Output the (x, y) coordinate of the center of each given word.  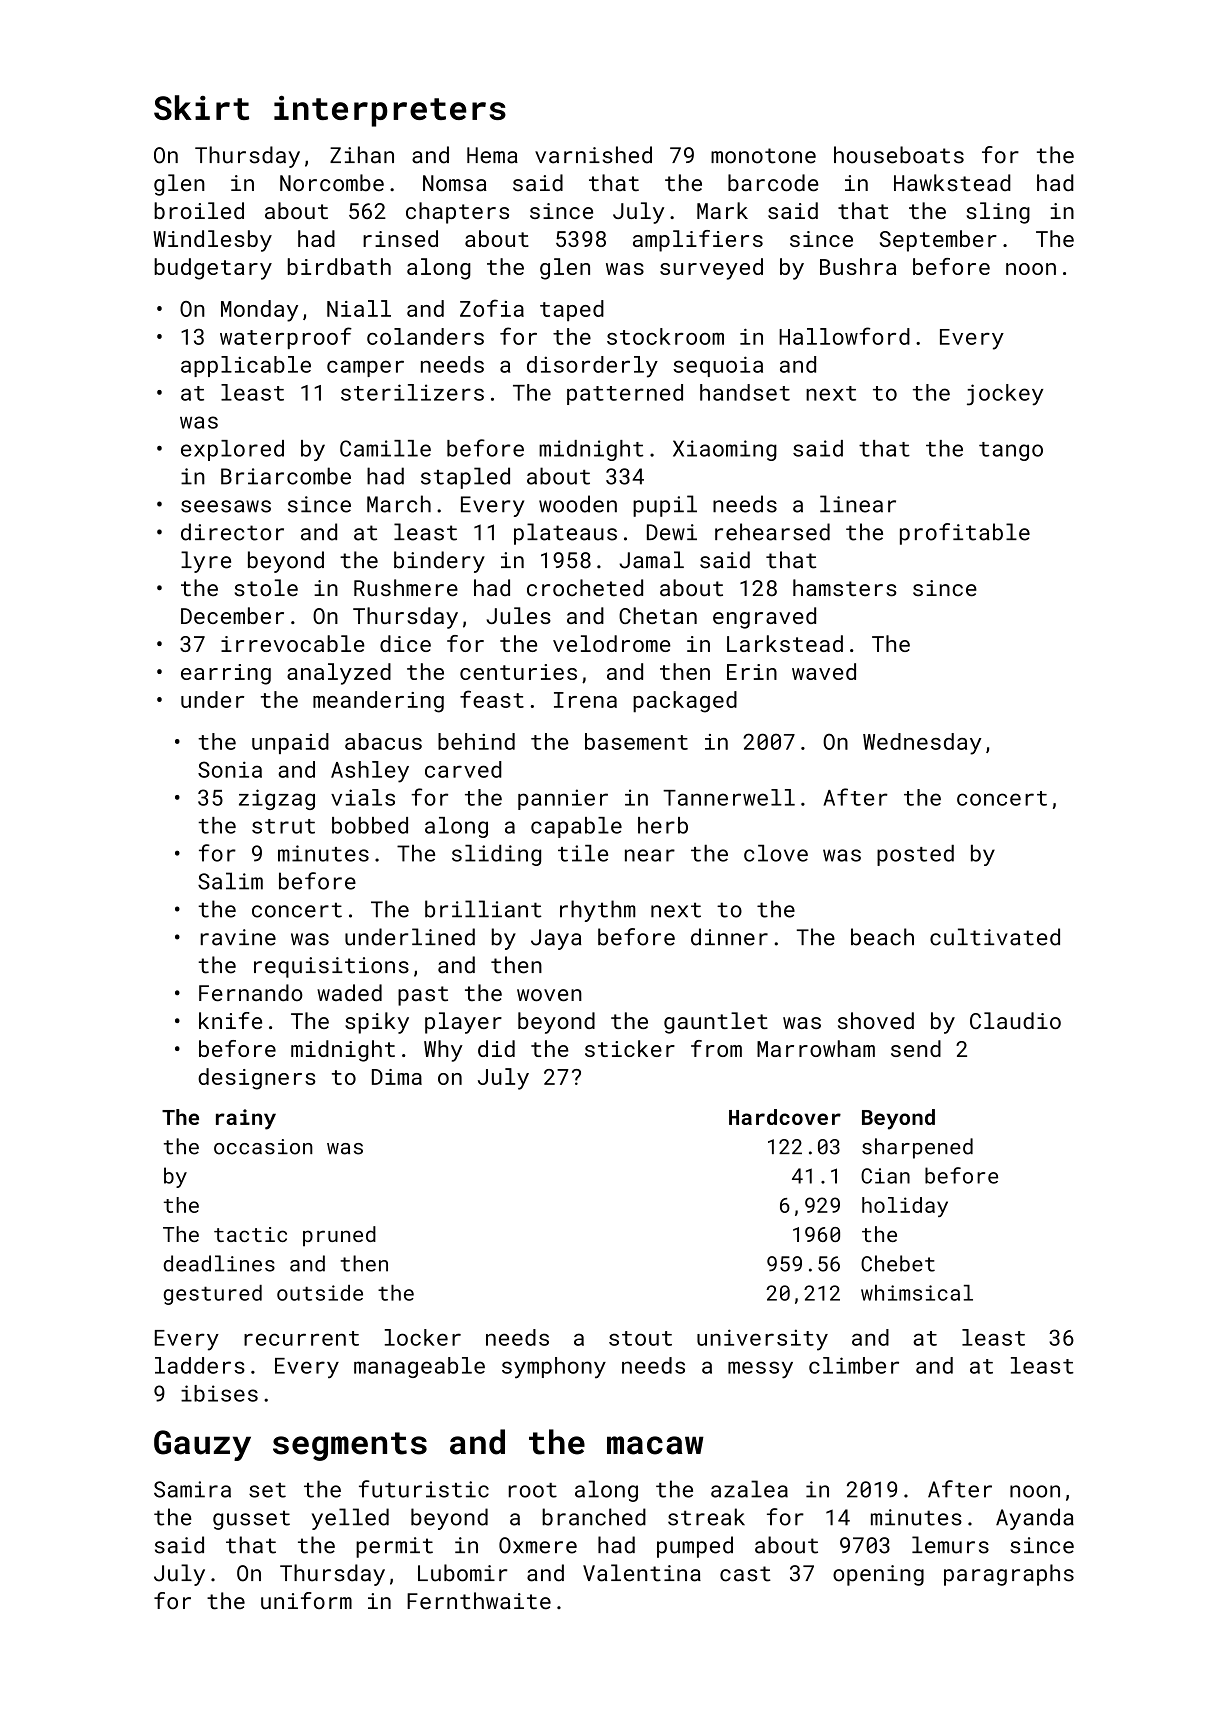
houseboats (899, 155)
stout (640, 1338)
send (916, 1048)
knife (230, 1020)
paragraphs (1009, 1575)
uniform (306, 1601)
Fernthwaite (479, 1601)
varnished (593, 155)
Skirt (201, 107)
